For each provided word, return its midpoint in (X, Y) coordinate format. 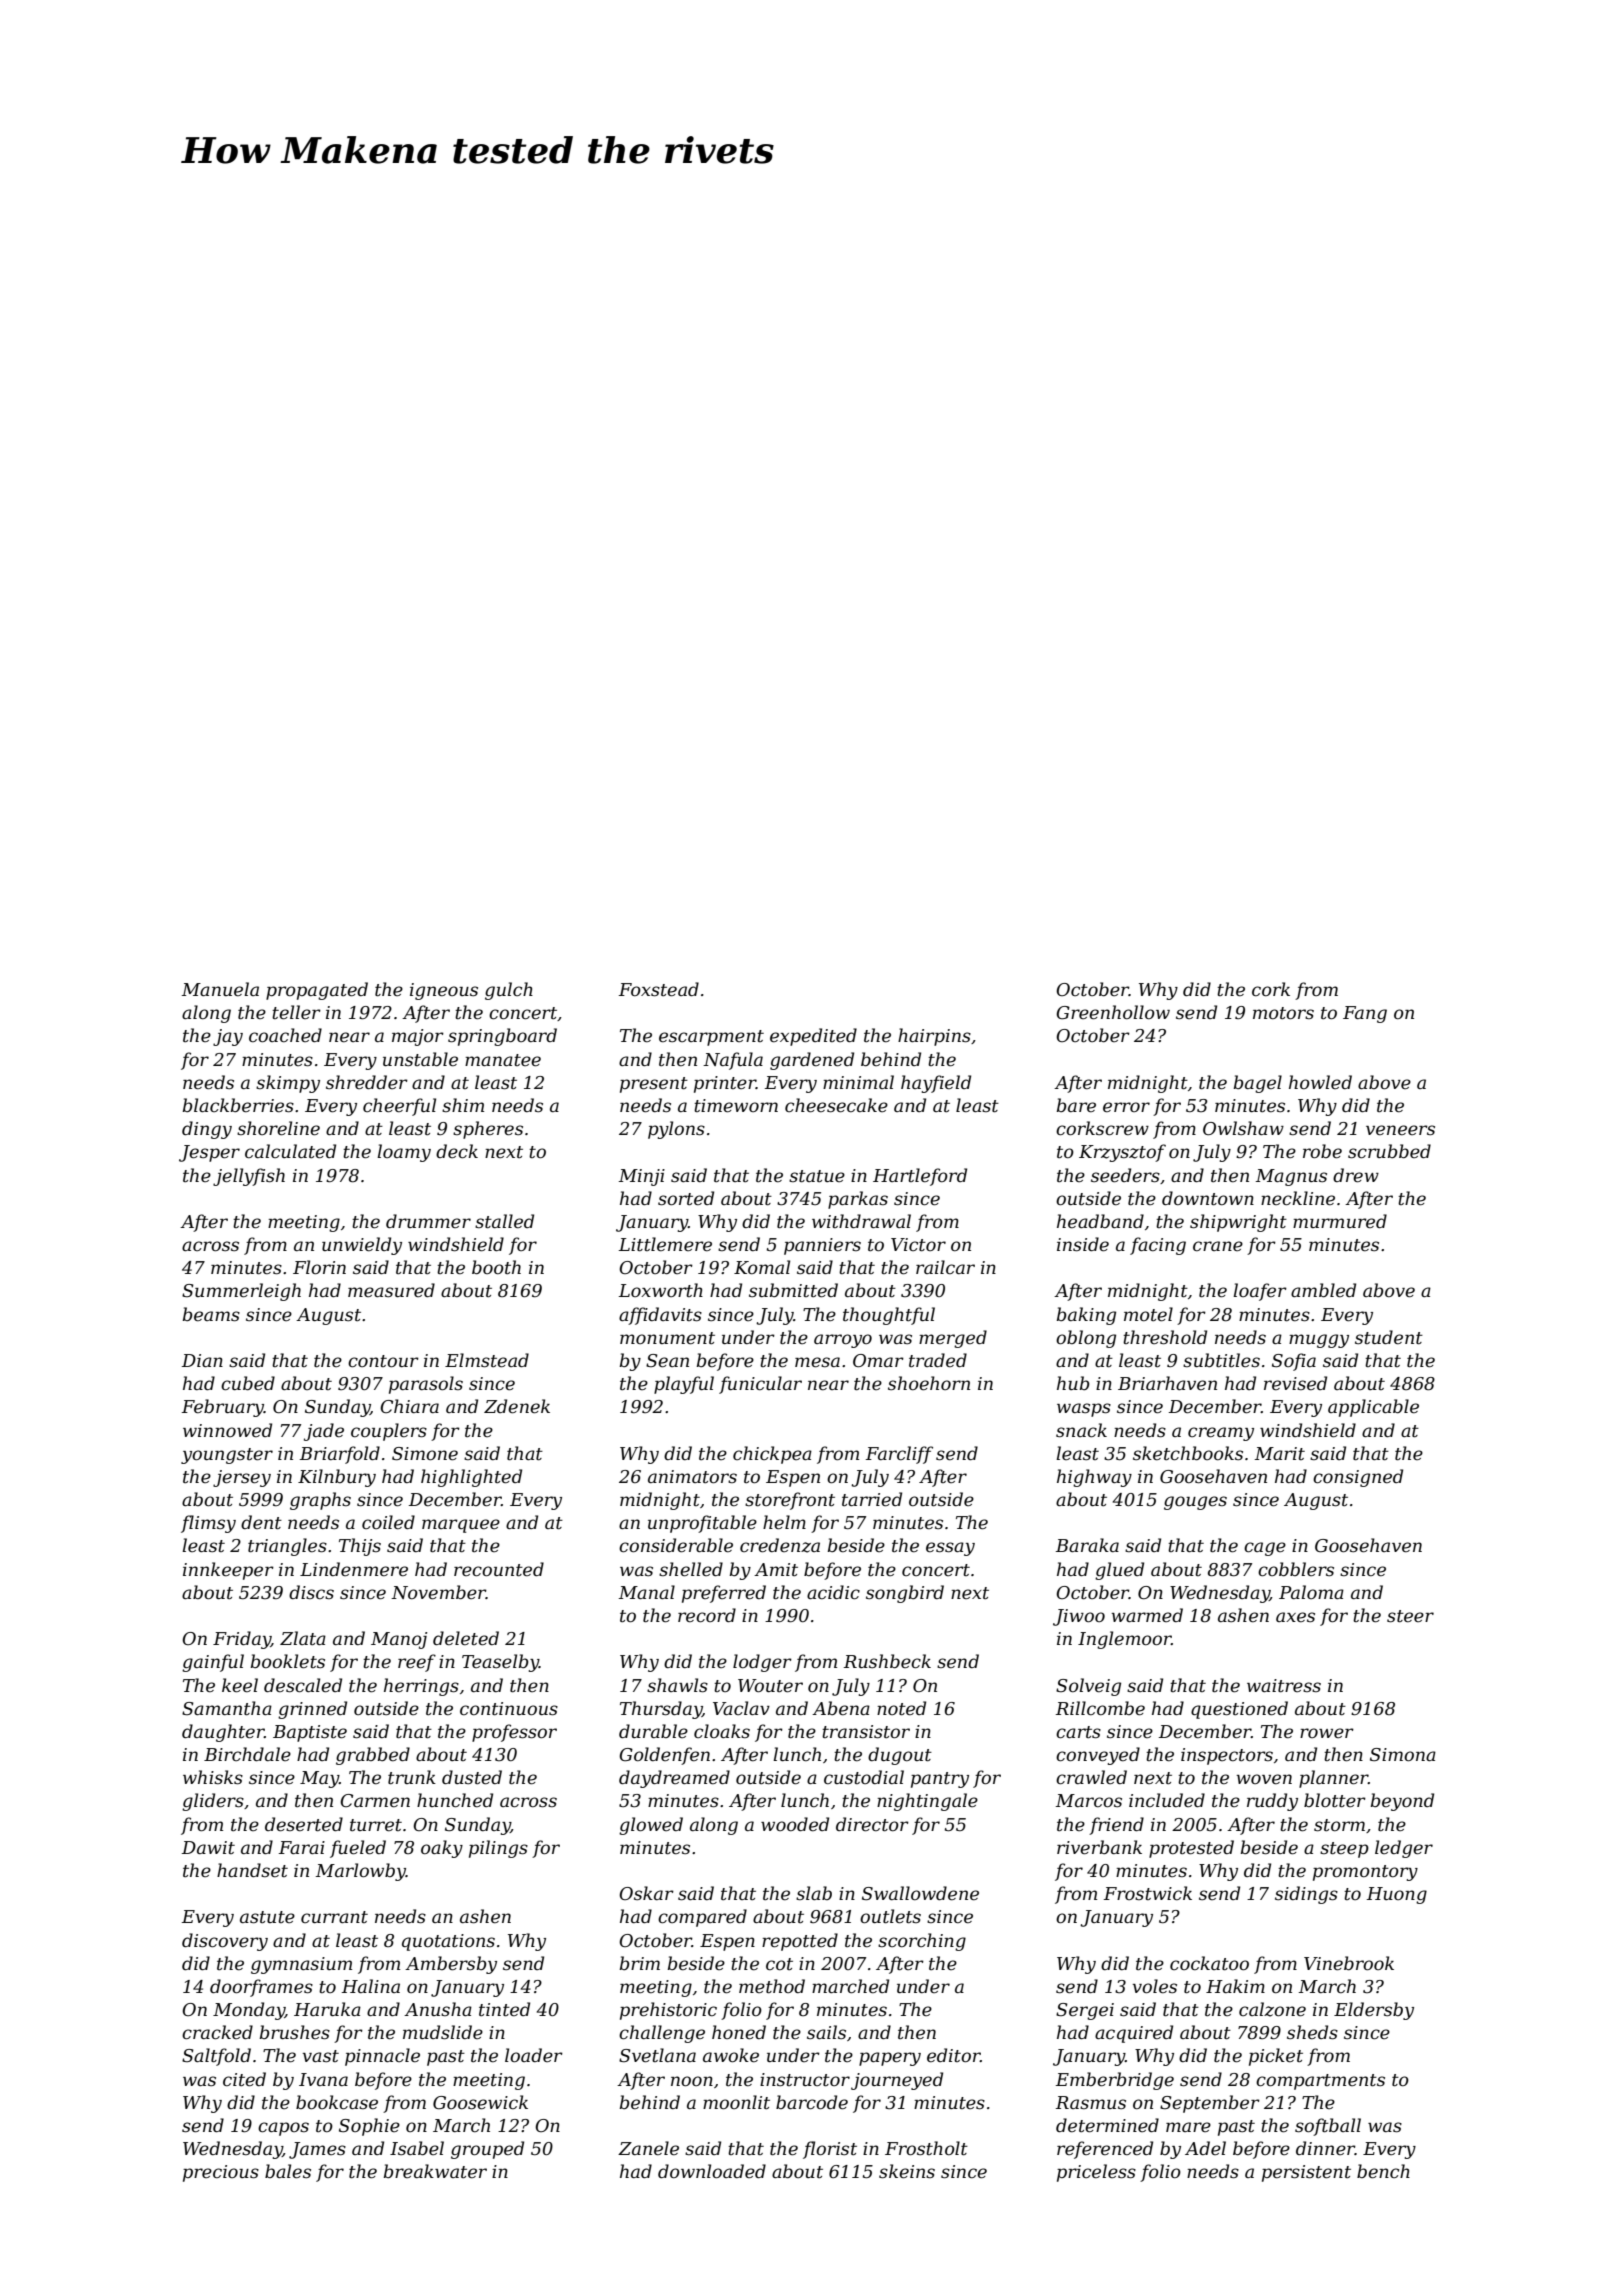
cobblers (1296, 1569)
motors (1283, 1013)
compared (702, 1918)
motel (1148, 1314)
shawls (677, 1685)
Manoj (399, 1640)
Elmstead (487, 1360)
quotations (448, 1942)
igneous (444, 991)
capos (283, 2129)
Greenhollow (1113, 1012)
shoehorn (929, 1383)
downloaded (712, 2171)
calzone (1272, 2009)
